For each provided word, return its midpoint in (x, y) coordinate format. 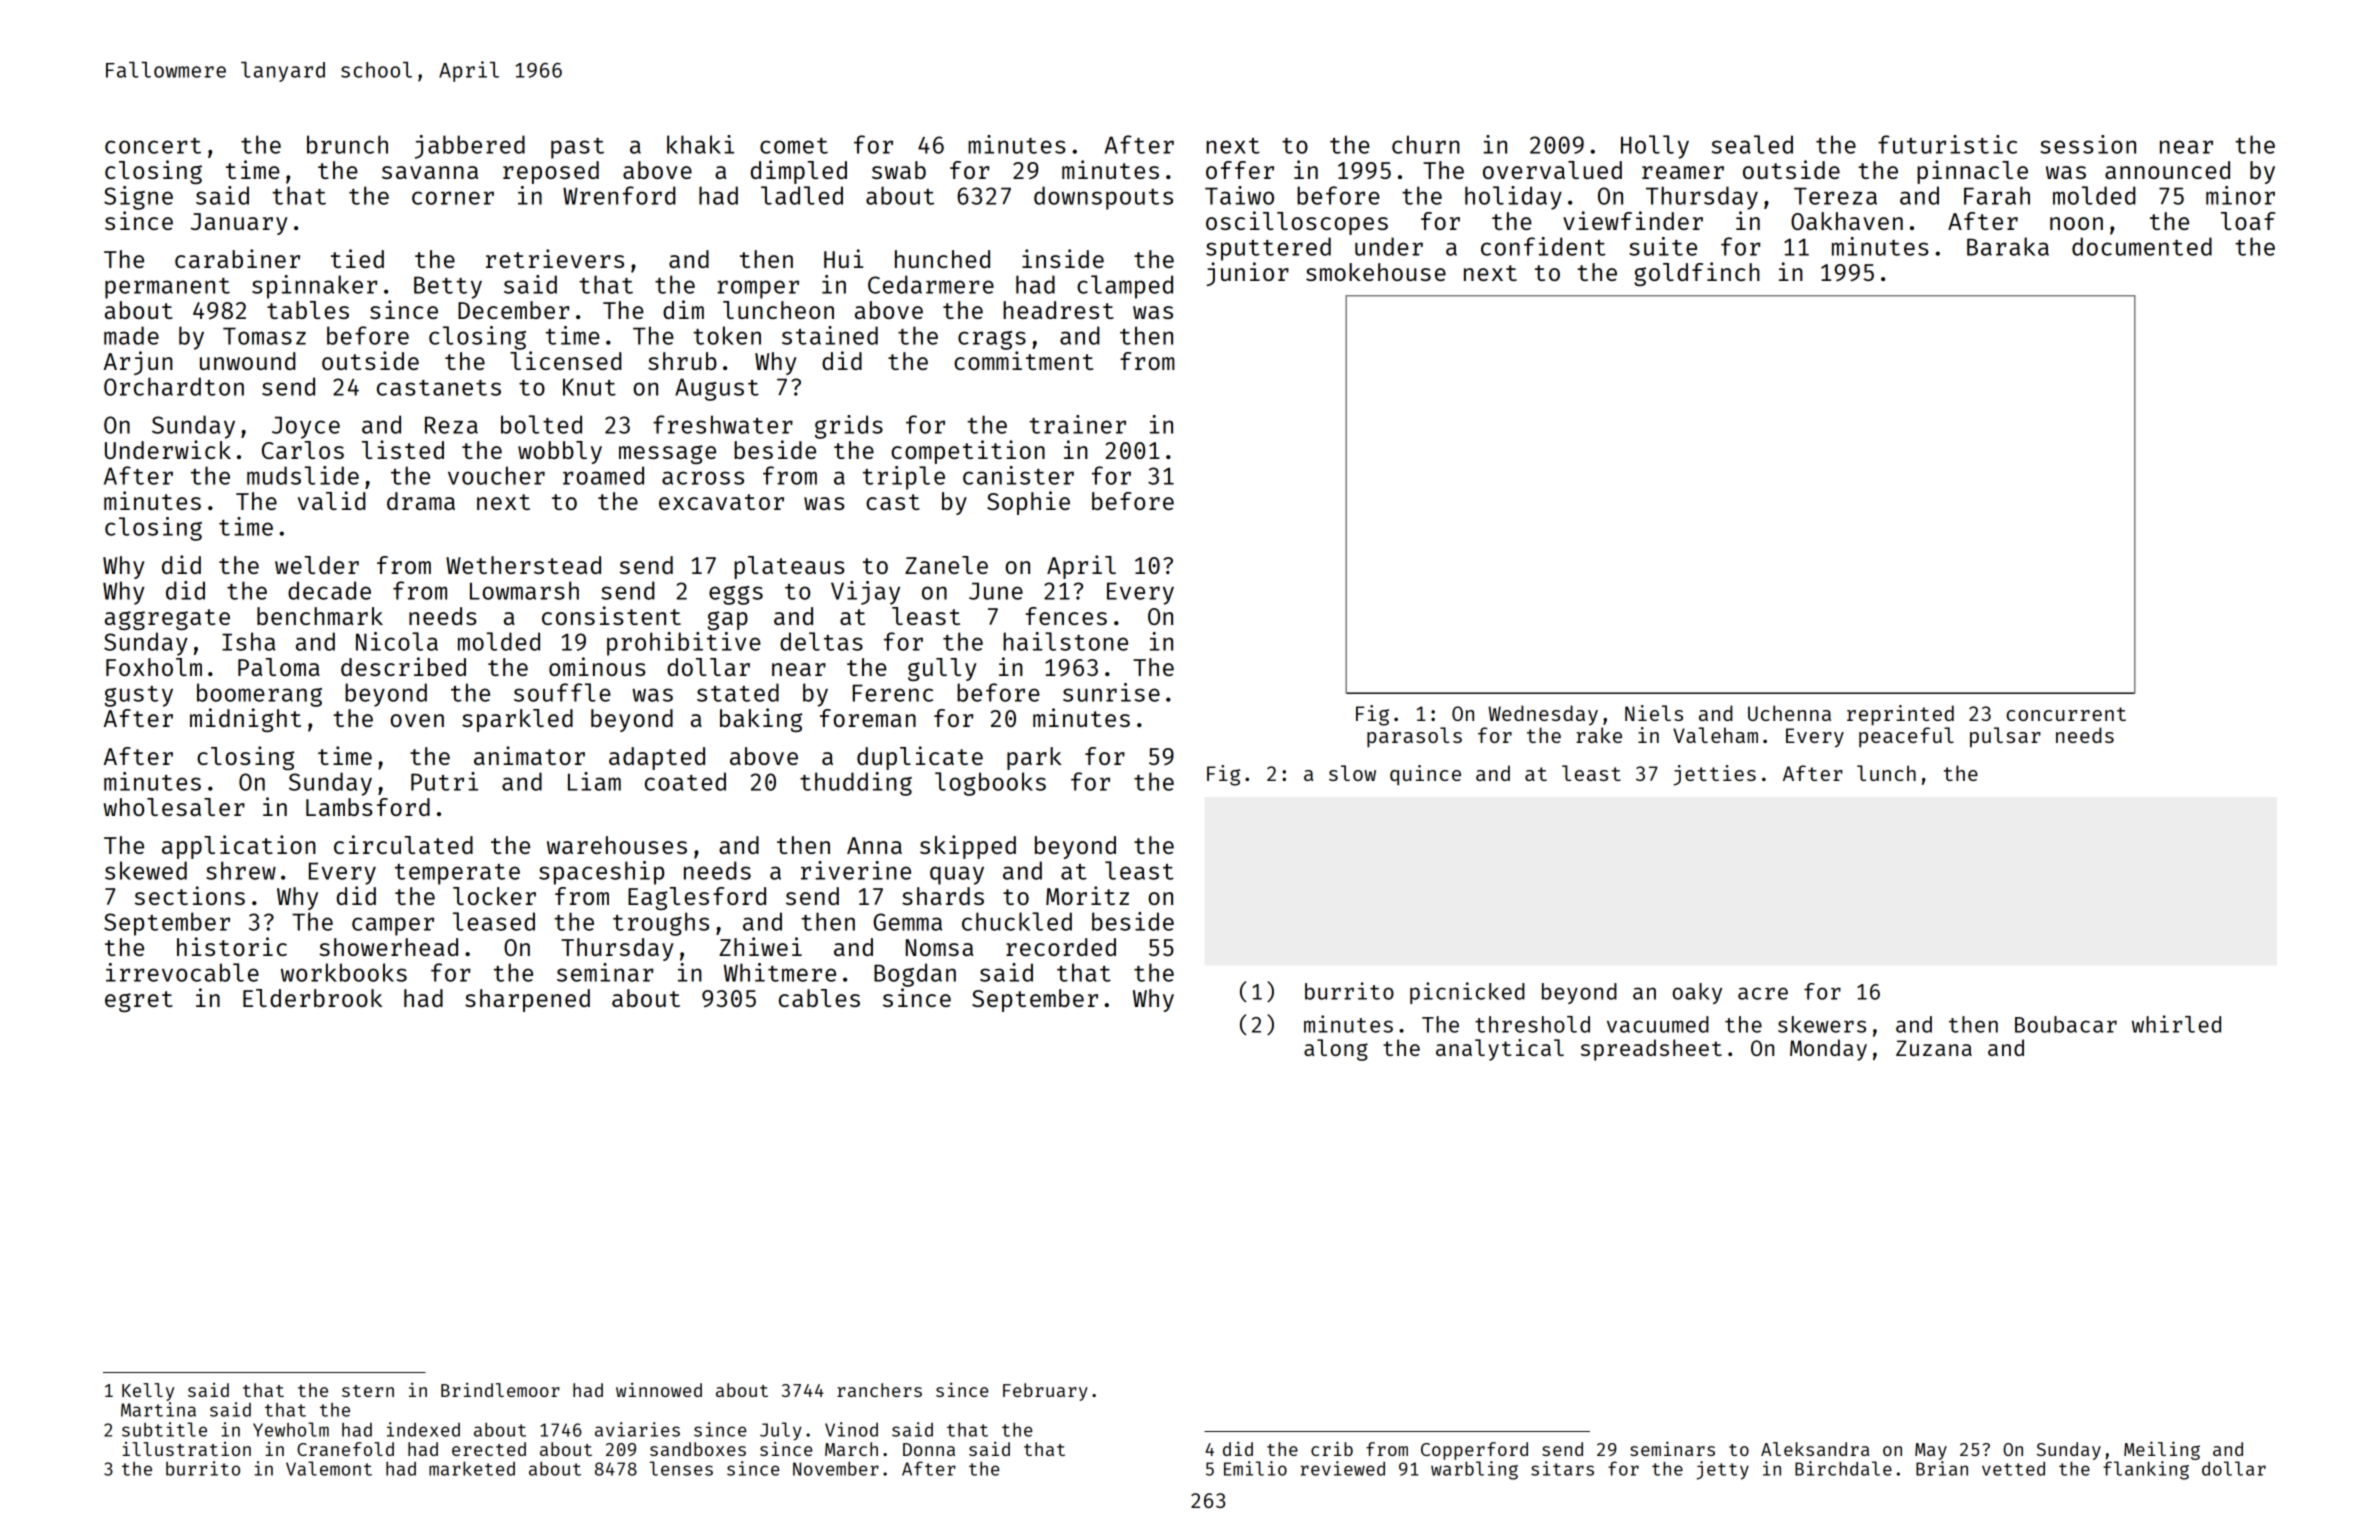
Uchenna (1789, 713)
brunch (347, 144)
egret (139, 1001)
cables (819, 998)
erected (489, 1449)
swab (899, 170)
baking (761, 720)
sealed (1752, 144)
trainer (1077, 424)
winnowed (659, 1389)
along (1336, 1050)
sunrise (1111, 692)
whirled (2176, 1024)
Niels (1654, 713)
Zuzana (1934, 1048)
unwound (248, 361)
